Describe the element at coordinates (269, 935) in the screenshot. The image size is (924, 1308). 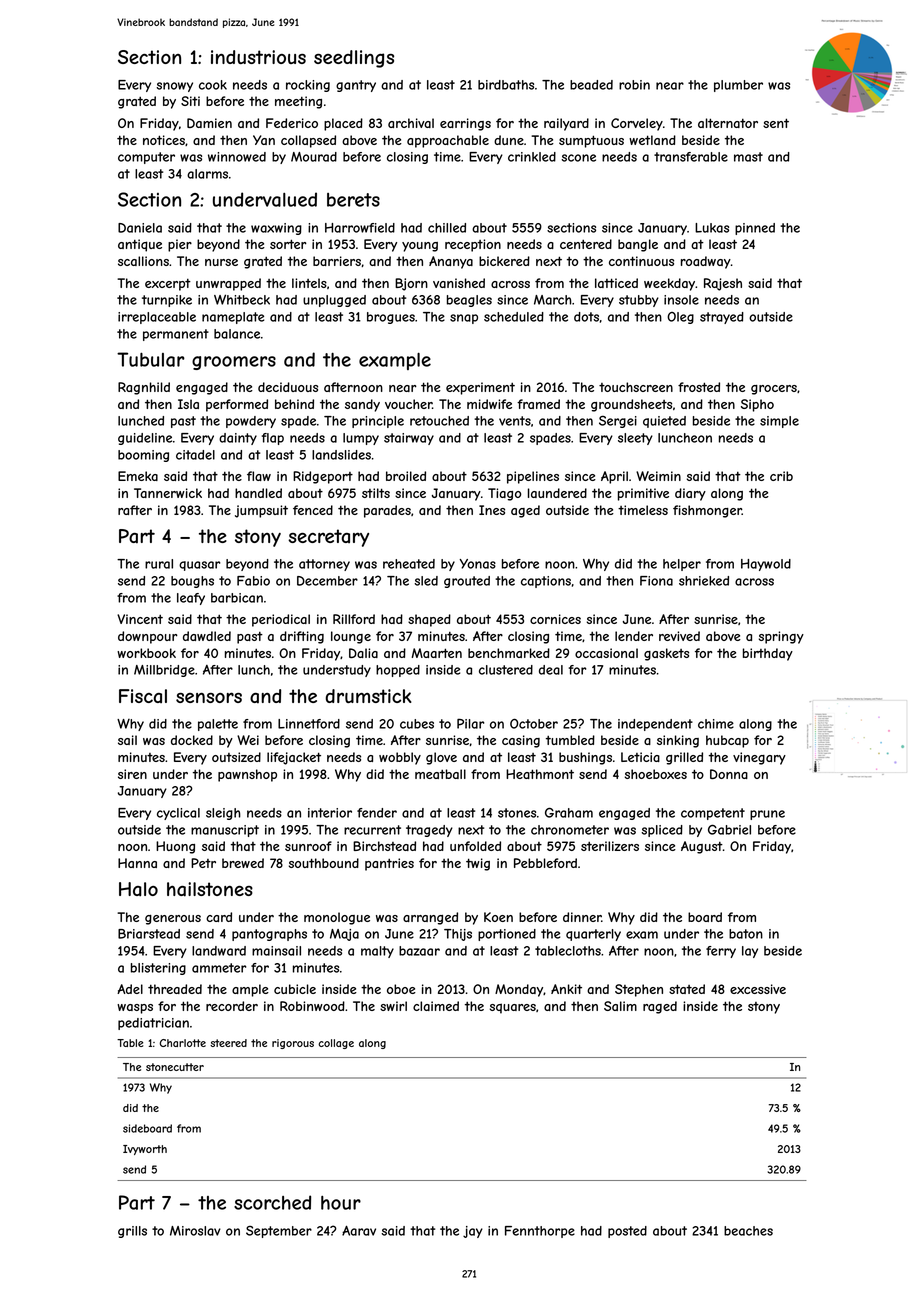
I see `pantographs` at that location.
